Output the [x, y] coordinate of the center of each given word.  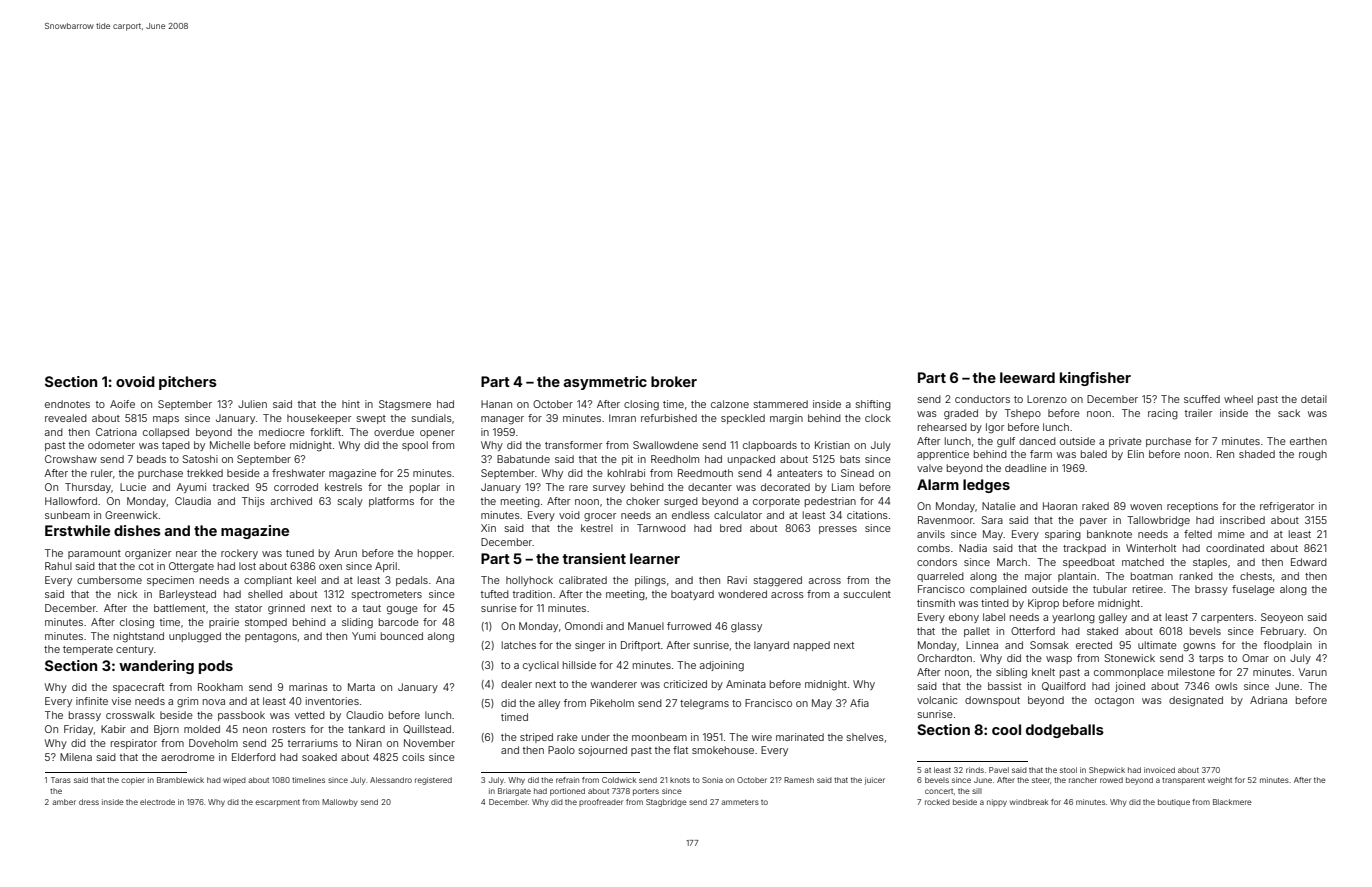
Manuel [646, 626]
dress [89, 802]
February [1282, 632]
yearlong [1073, 618]
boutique [1174, 802]
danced [1037, 441]
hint [351, 404]
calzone [730, 404]
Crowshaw [71, 459]
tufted [495, 594]
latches [519, 645]
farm [1041, 454]
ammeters [740, 802]
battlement [179, 608]
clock [878, 418]
